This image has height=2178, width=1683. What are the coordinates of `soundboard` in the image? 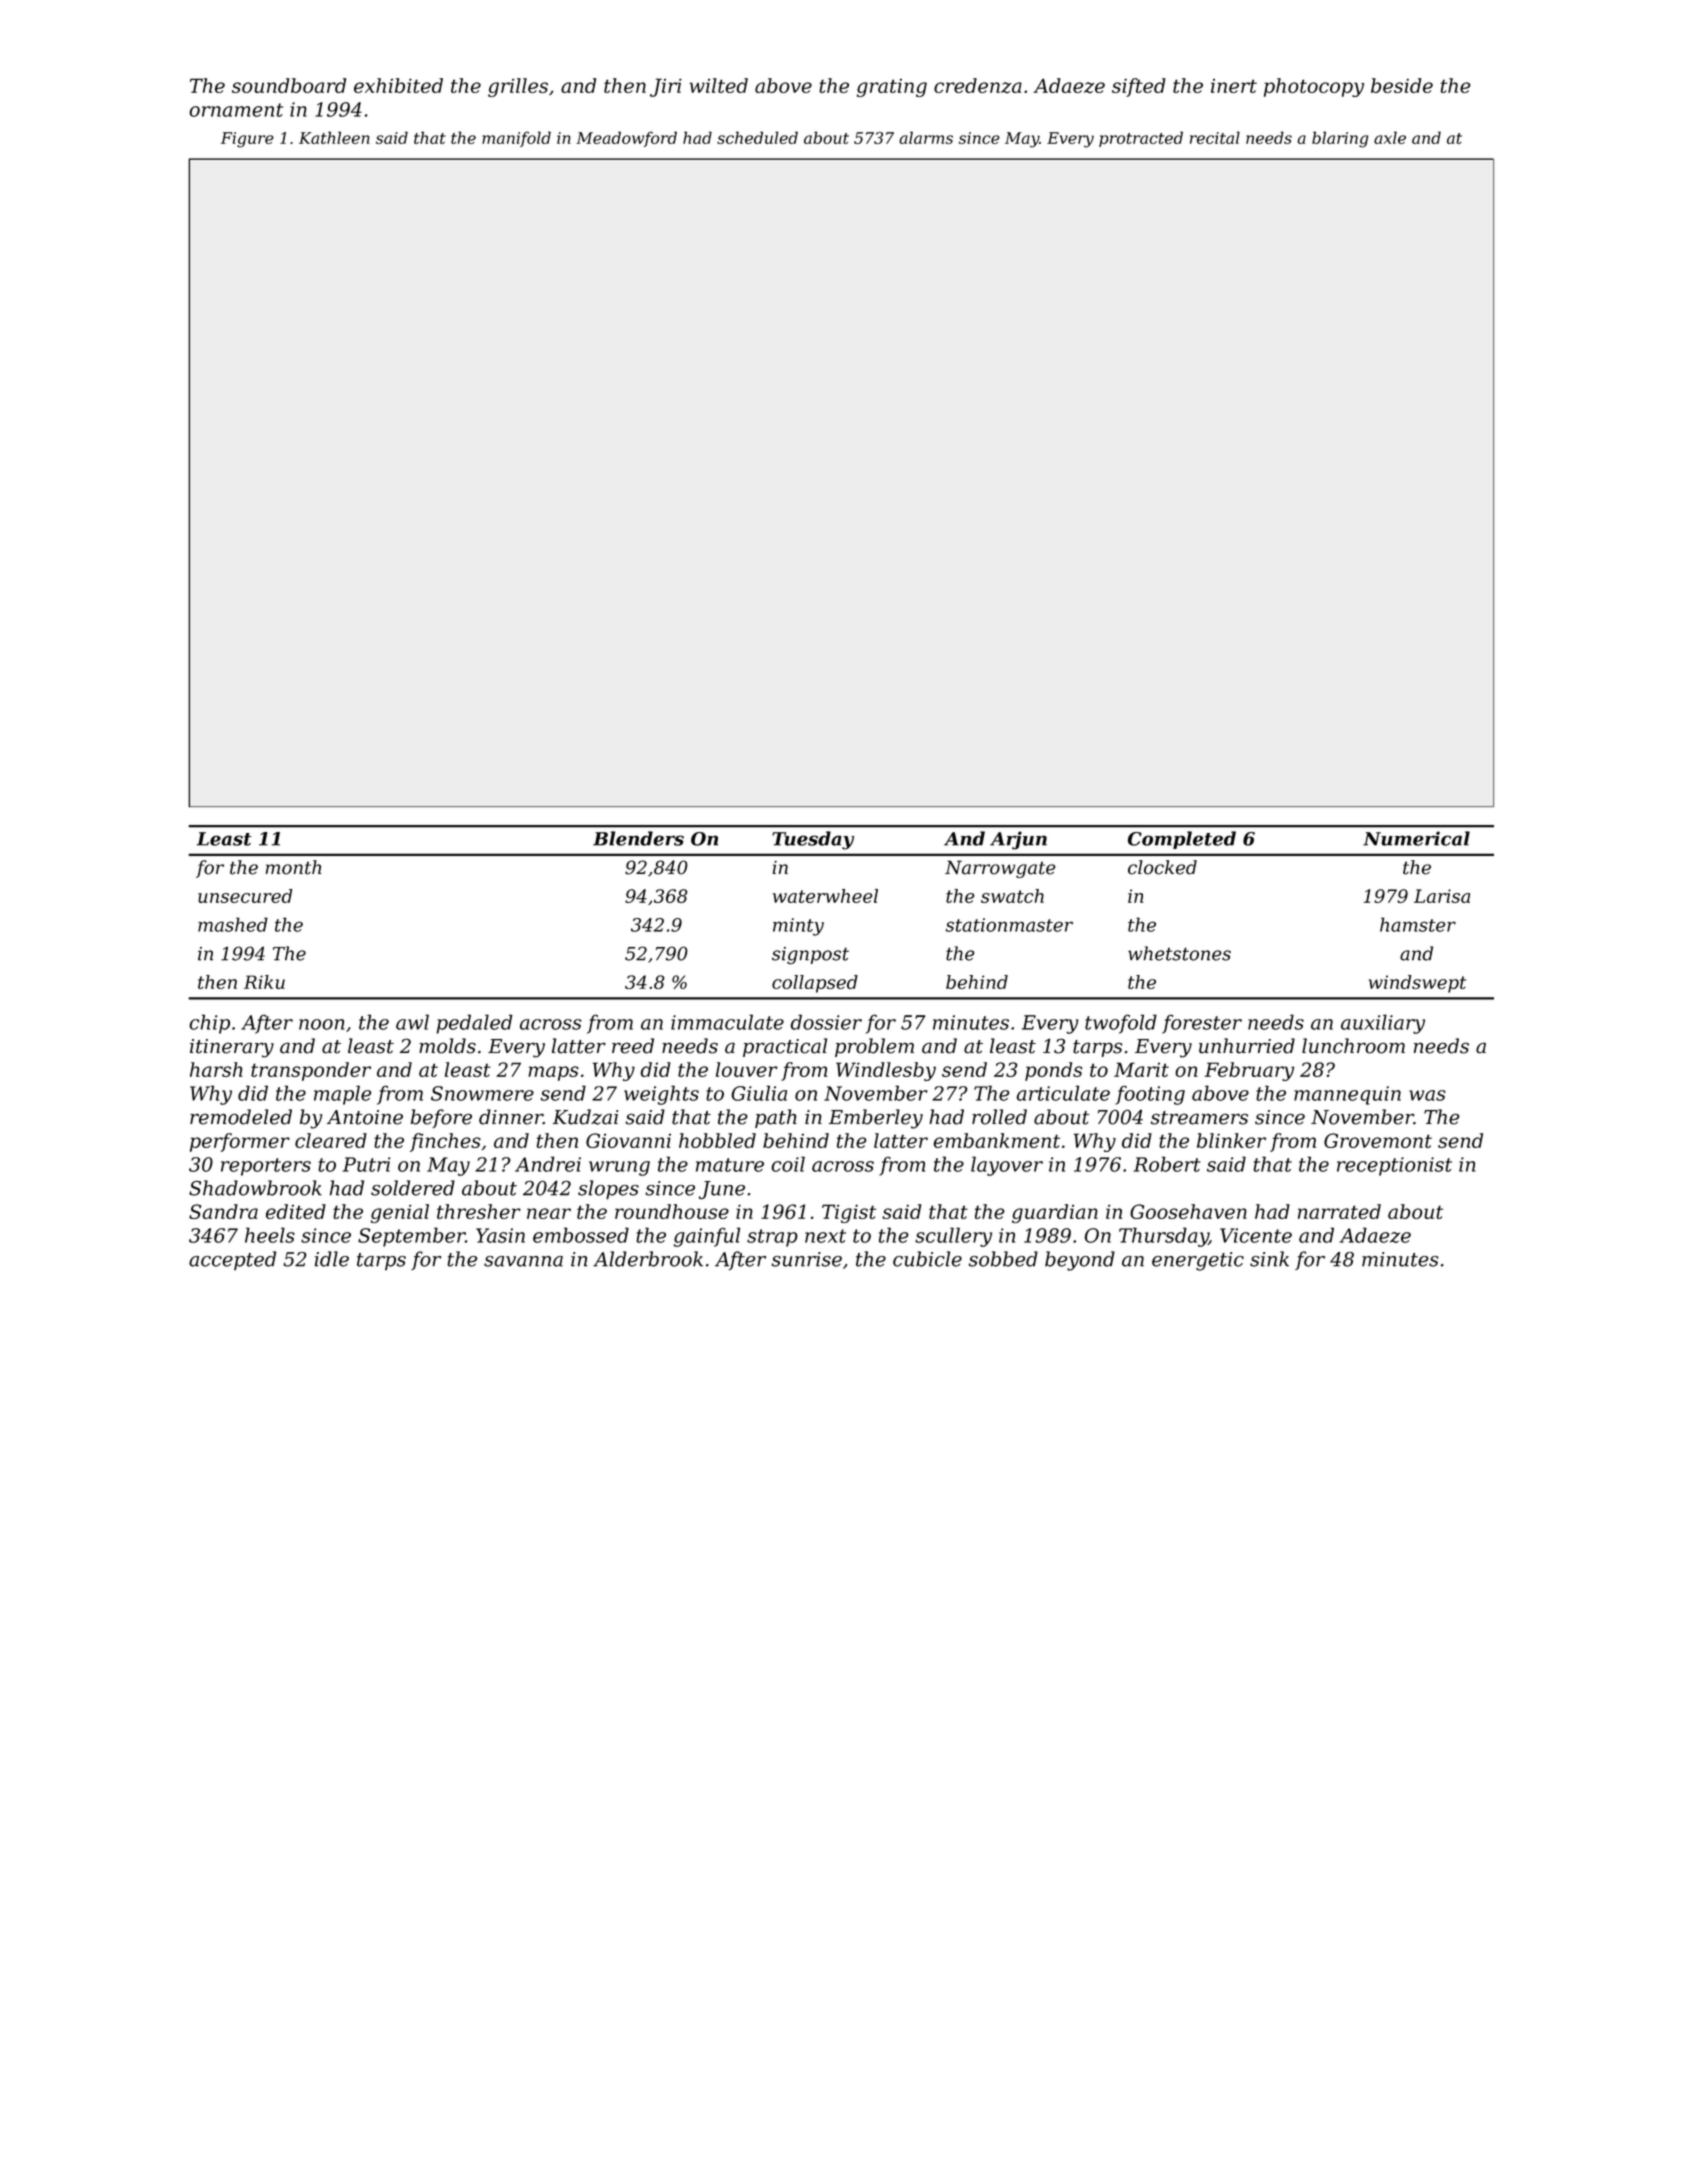 It's located at (289, 85).
